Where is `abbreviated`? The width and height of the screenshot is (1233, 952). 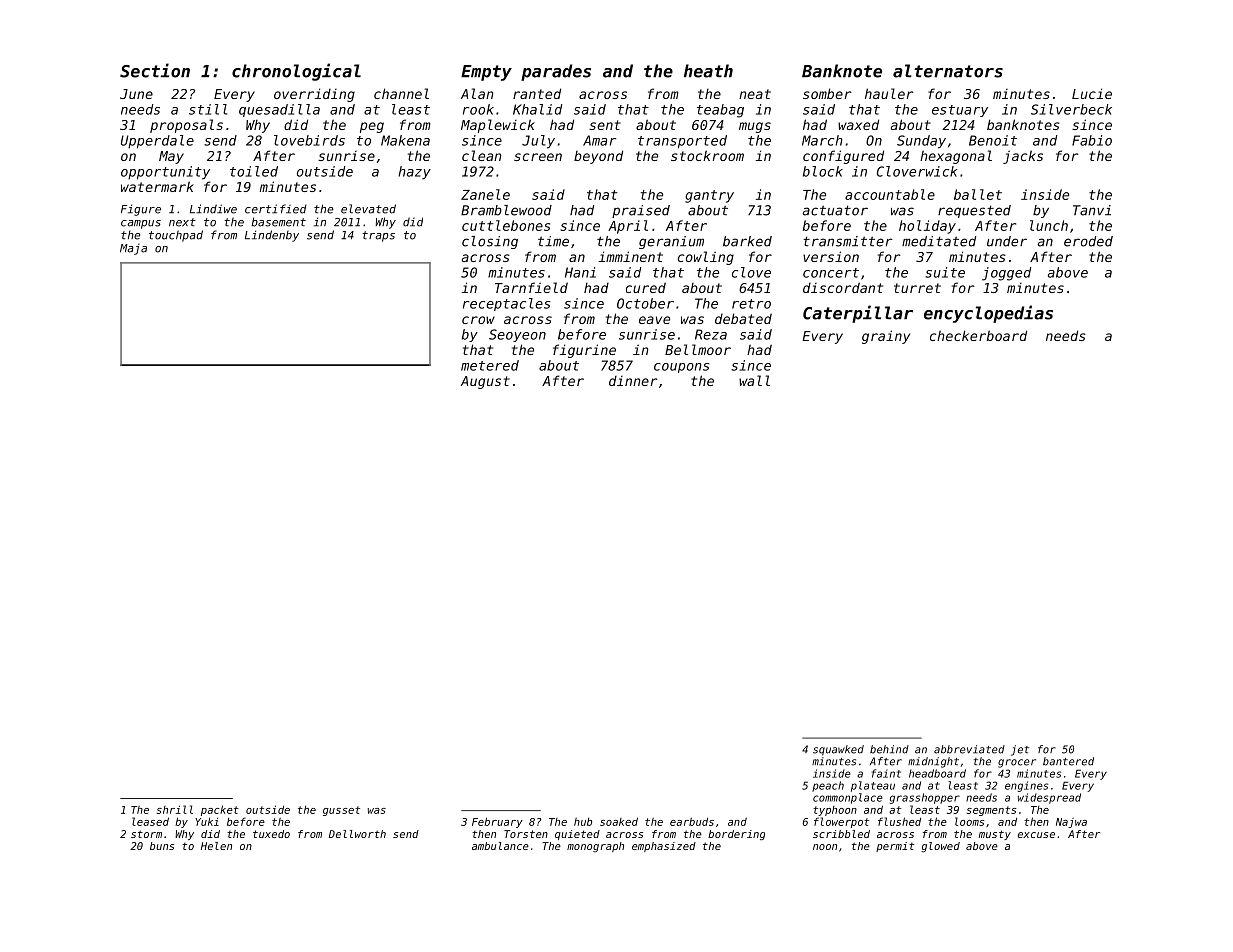 abbreviated is located at coordinates (969, 749).
